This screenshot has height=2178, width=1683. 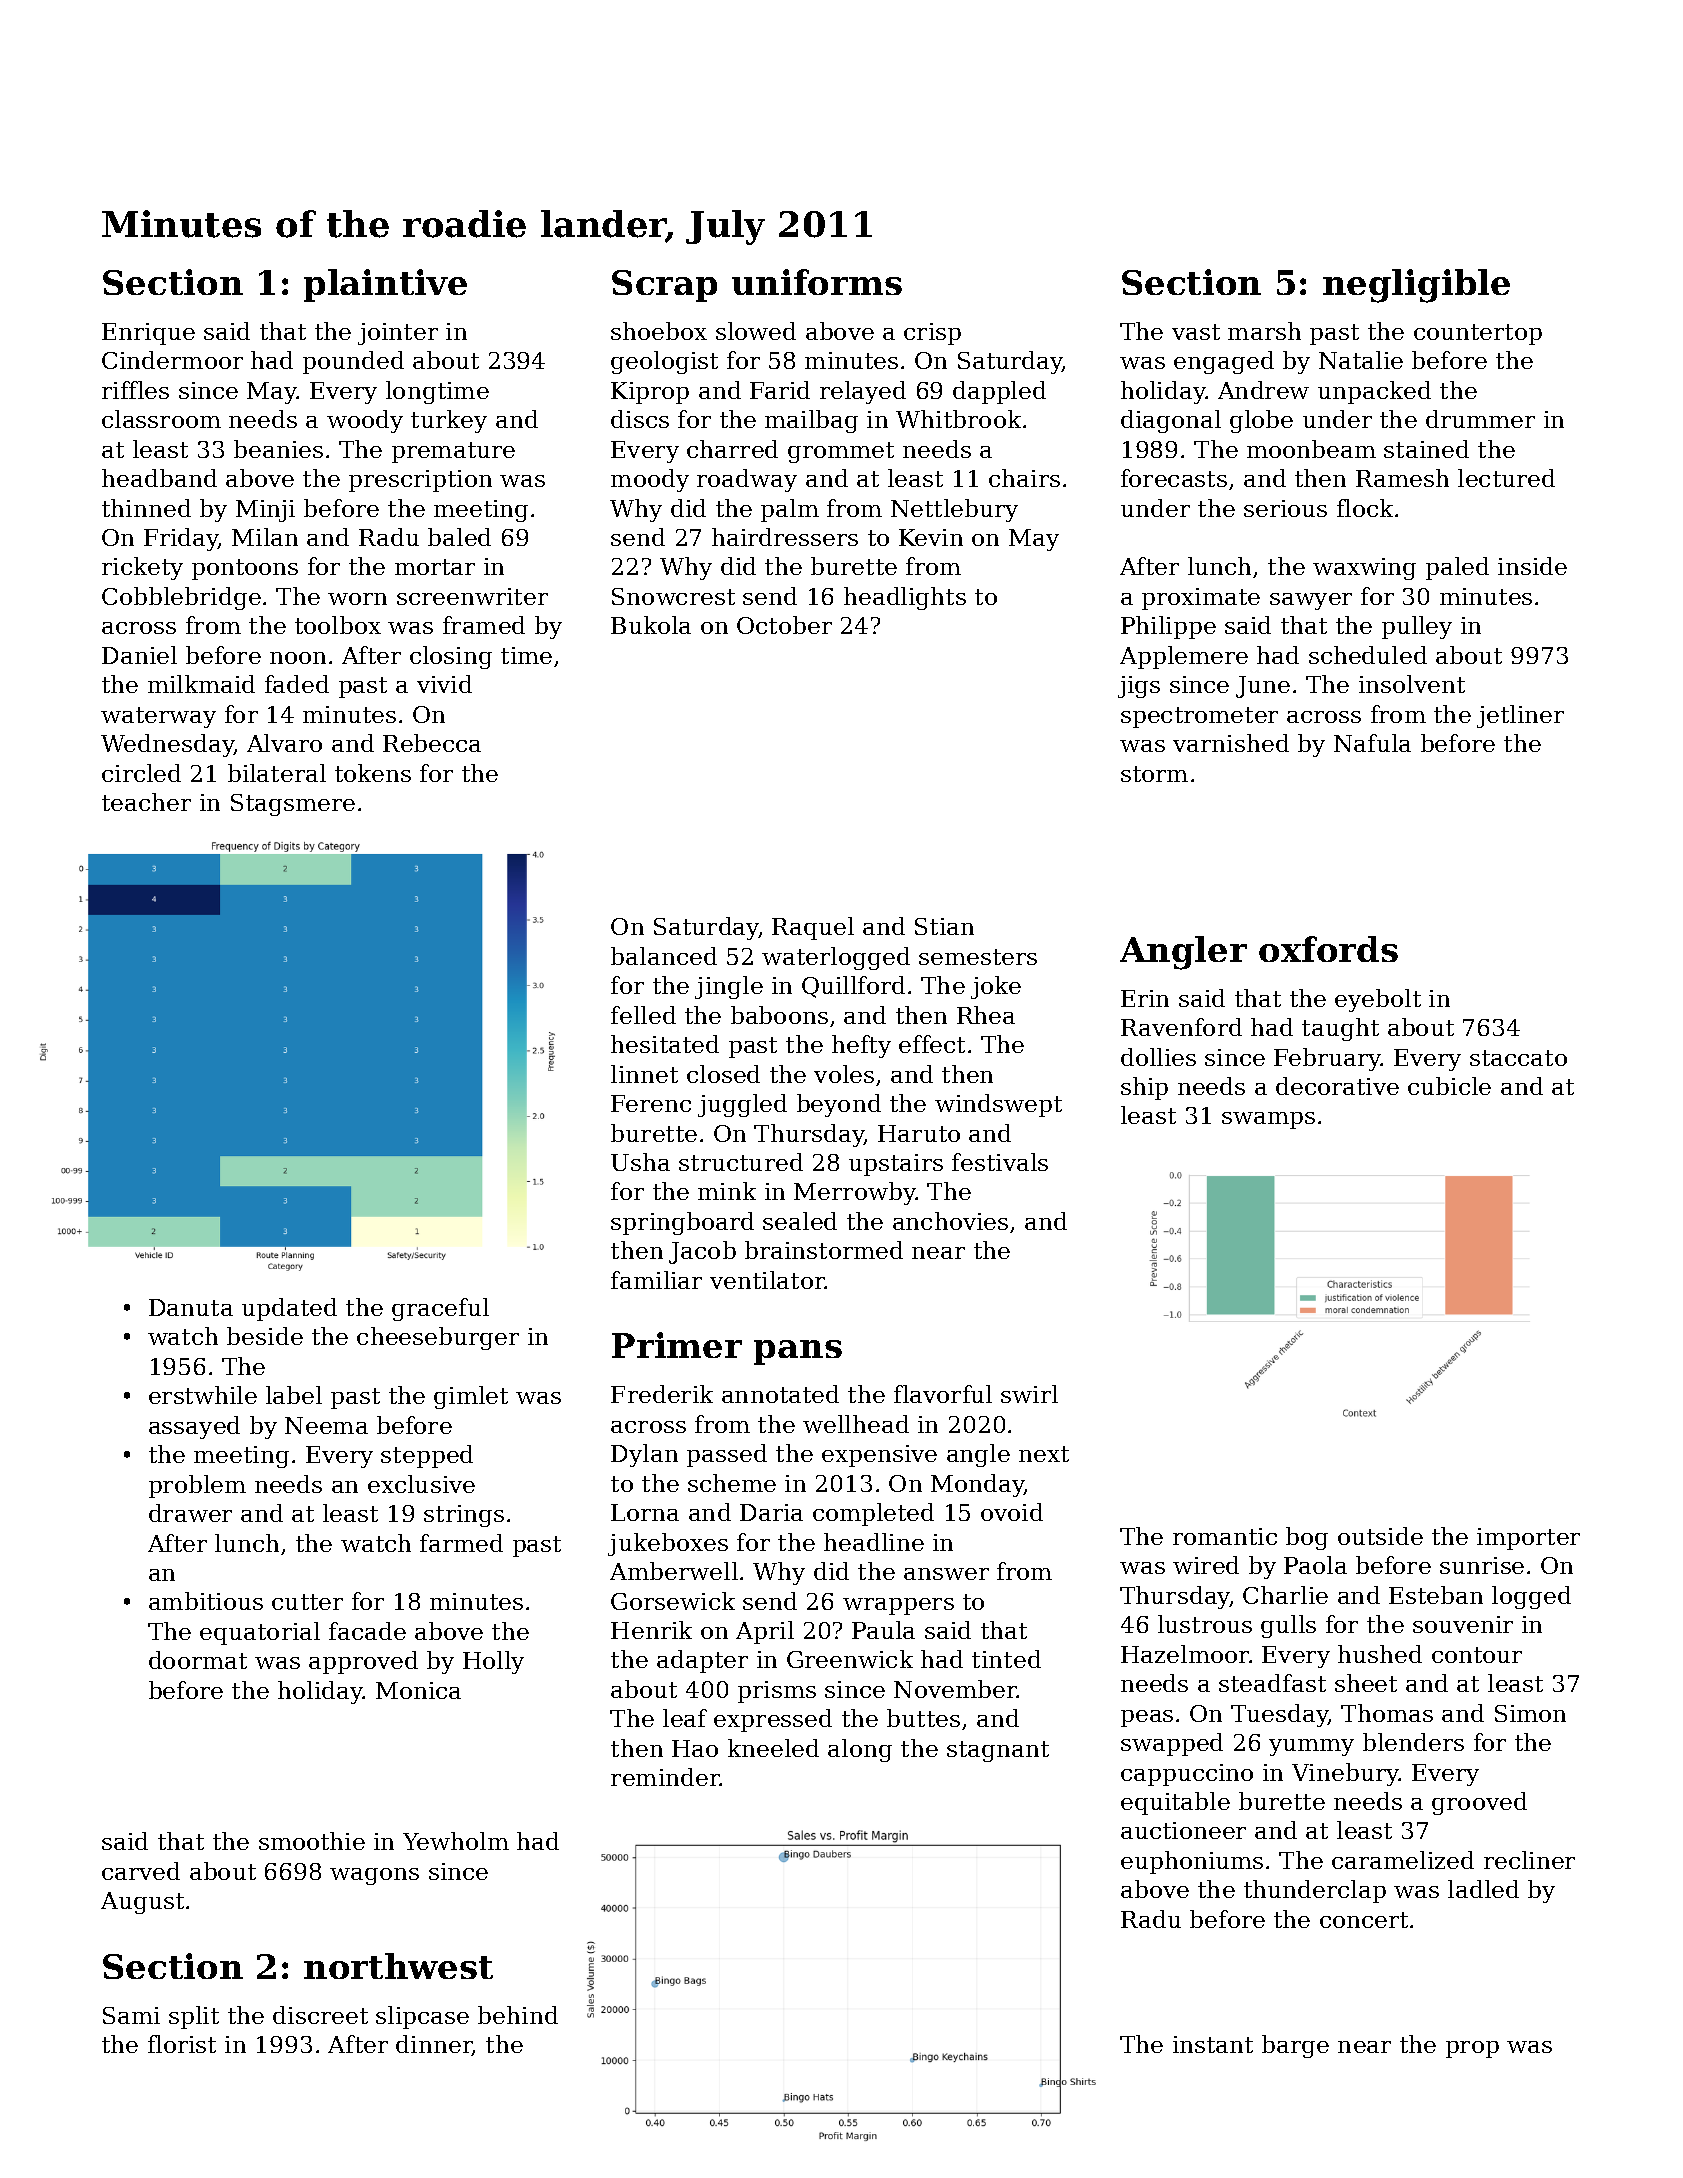 I want to click on drawer, so click(x=190, y=1513).
